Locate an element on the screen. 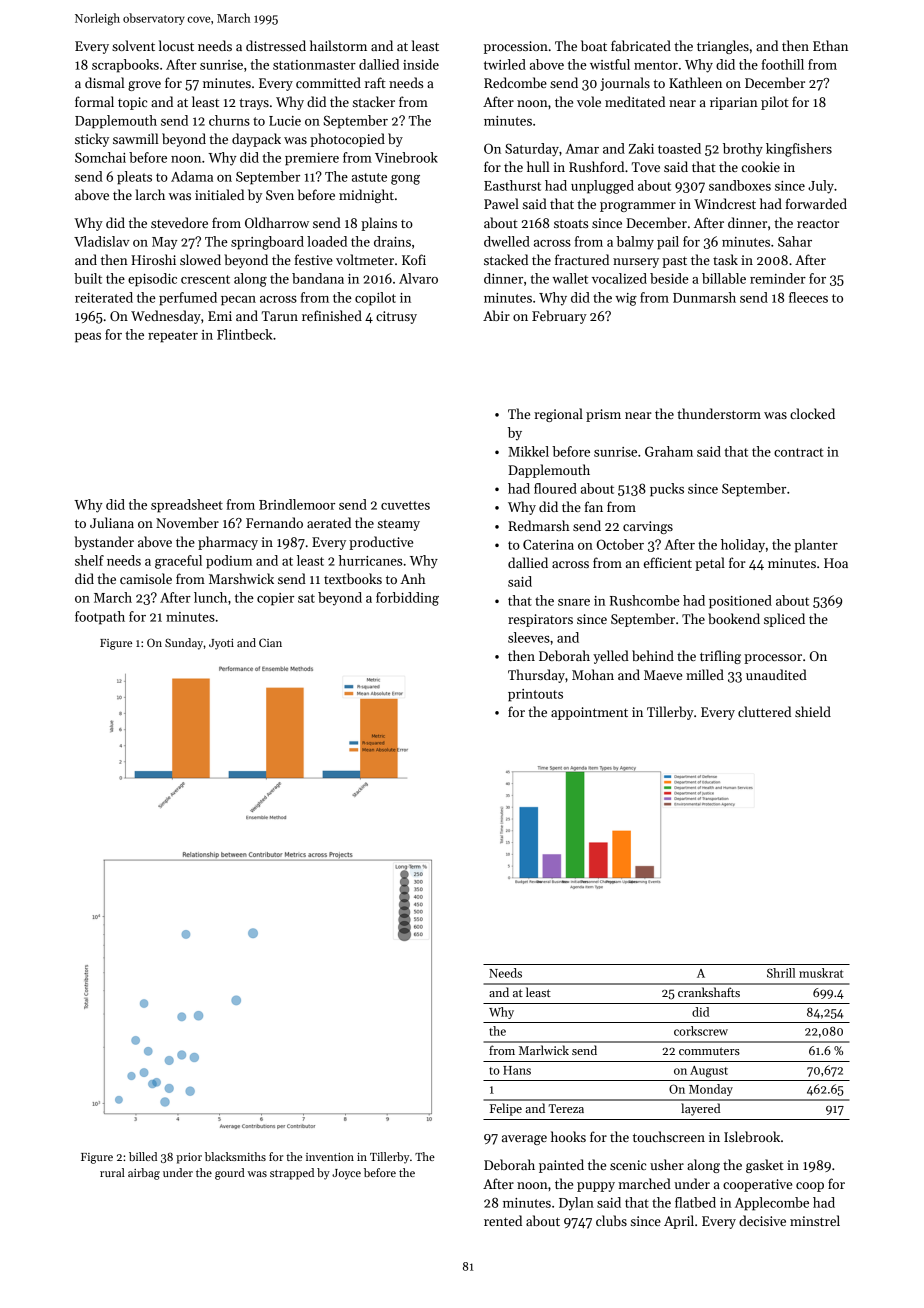 The image size is (924, 1308). Graham is located at coordinates (669, 451).
